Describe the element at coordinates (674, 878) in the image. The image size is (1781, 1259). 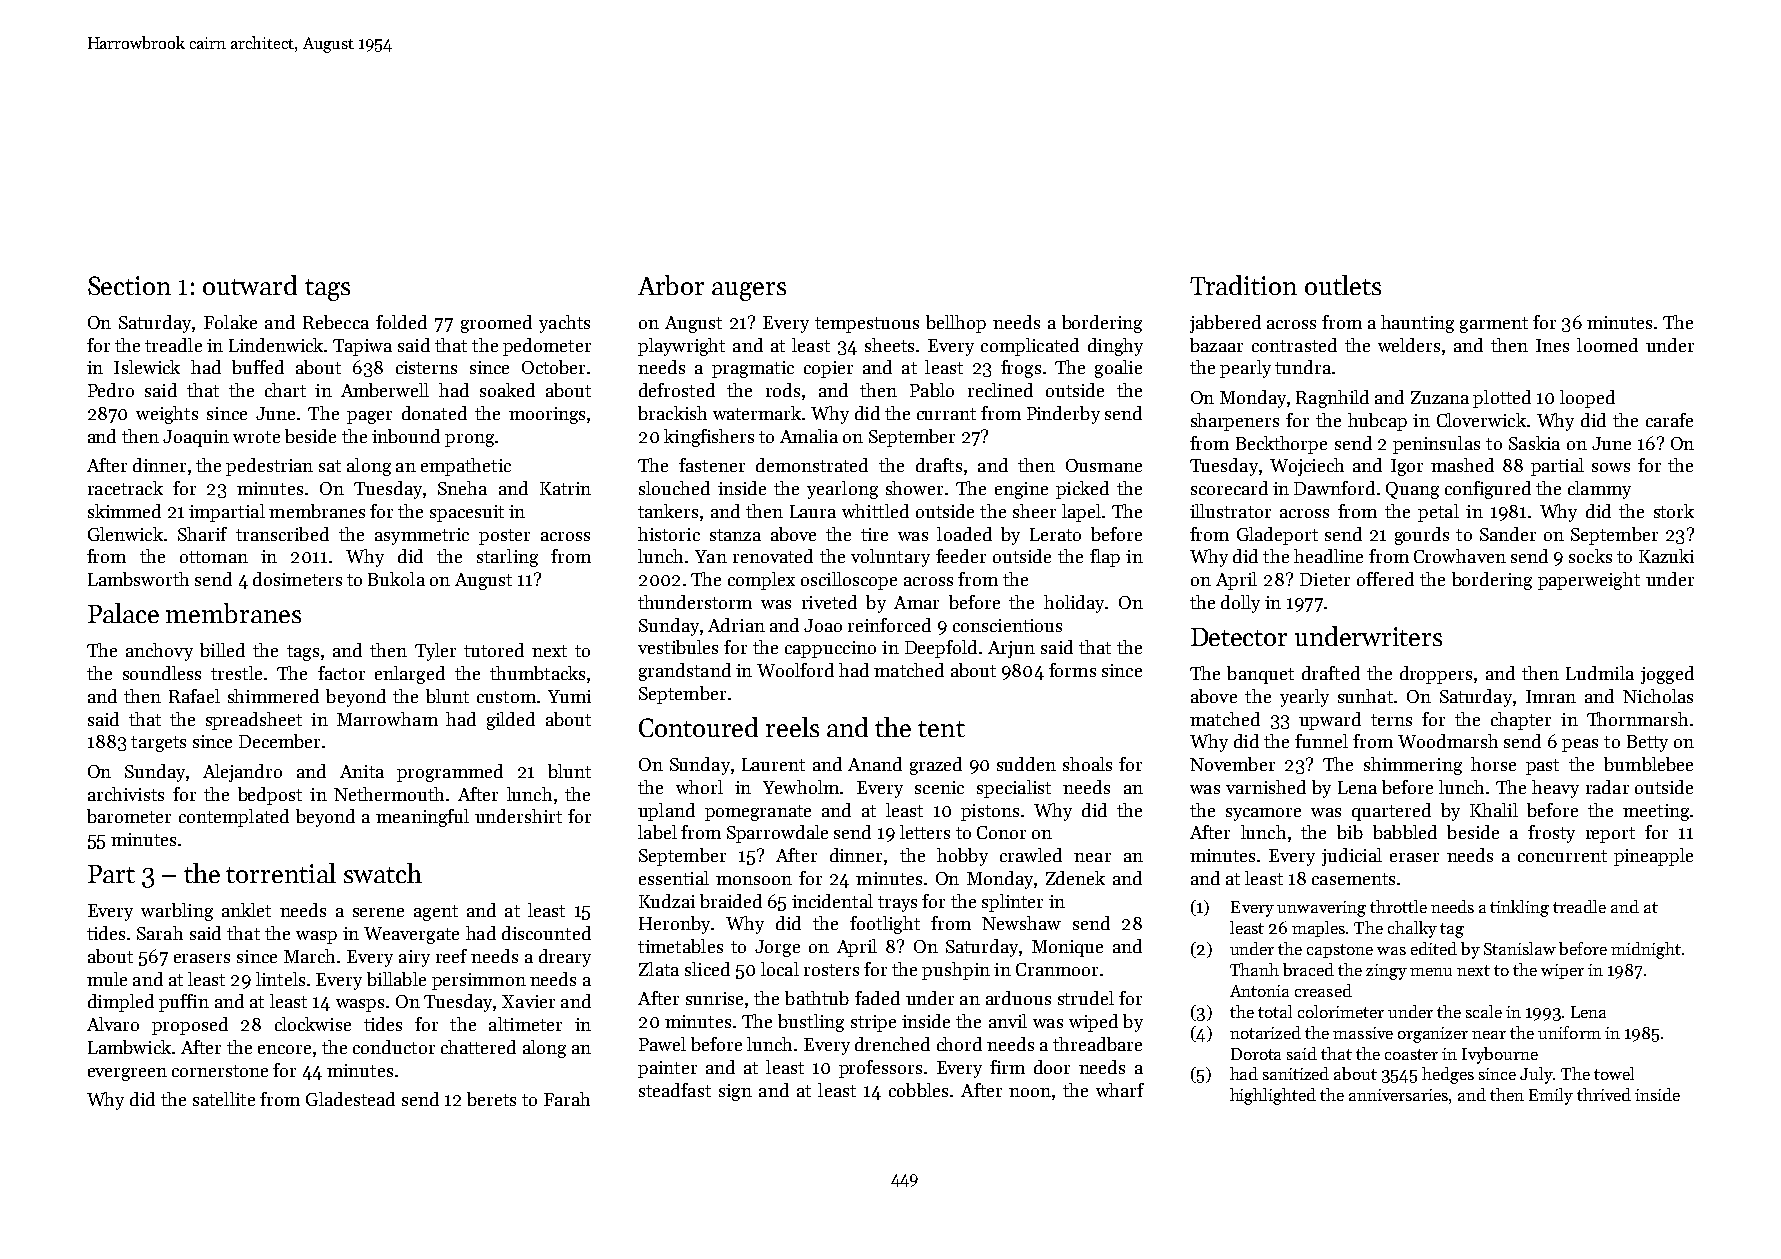
I see `essential` at that location.
